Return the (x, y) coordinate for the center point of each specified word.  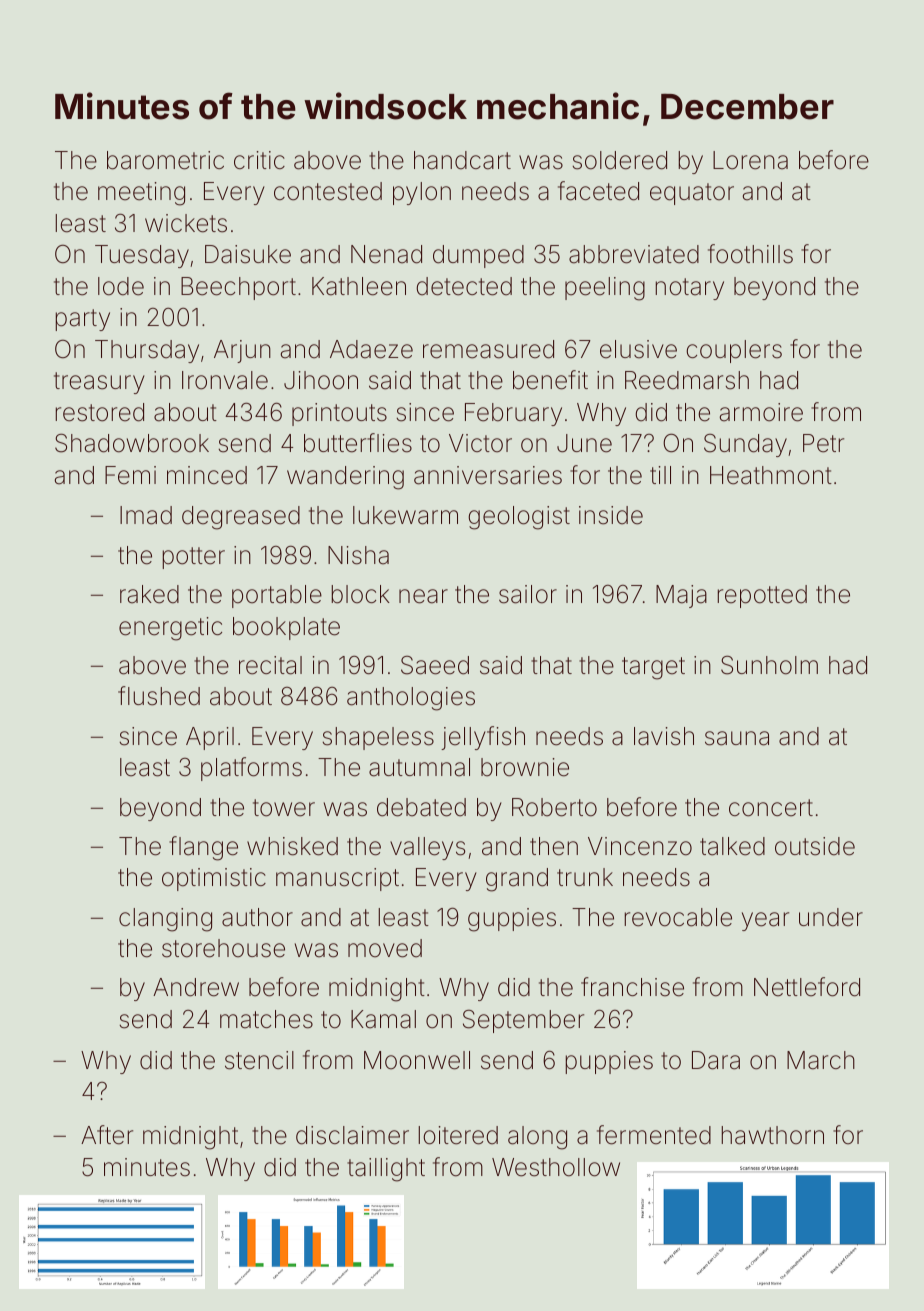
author (257, 917)
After (107, 1135)
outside (815, 846)
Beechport (238, 288)
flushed (159, 696)
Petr (823, 443)
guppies (512, 920)
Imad (146, 515)
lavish (664, 736)
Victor (480, 443)
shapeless (378, 738)
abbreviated (634, 254)
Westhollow (556, 1167)
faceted (598, 191)
